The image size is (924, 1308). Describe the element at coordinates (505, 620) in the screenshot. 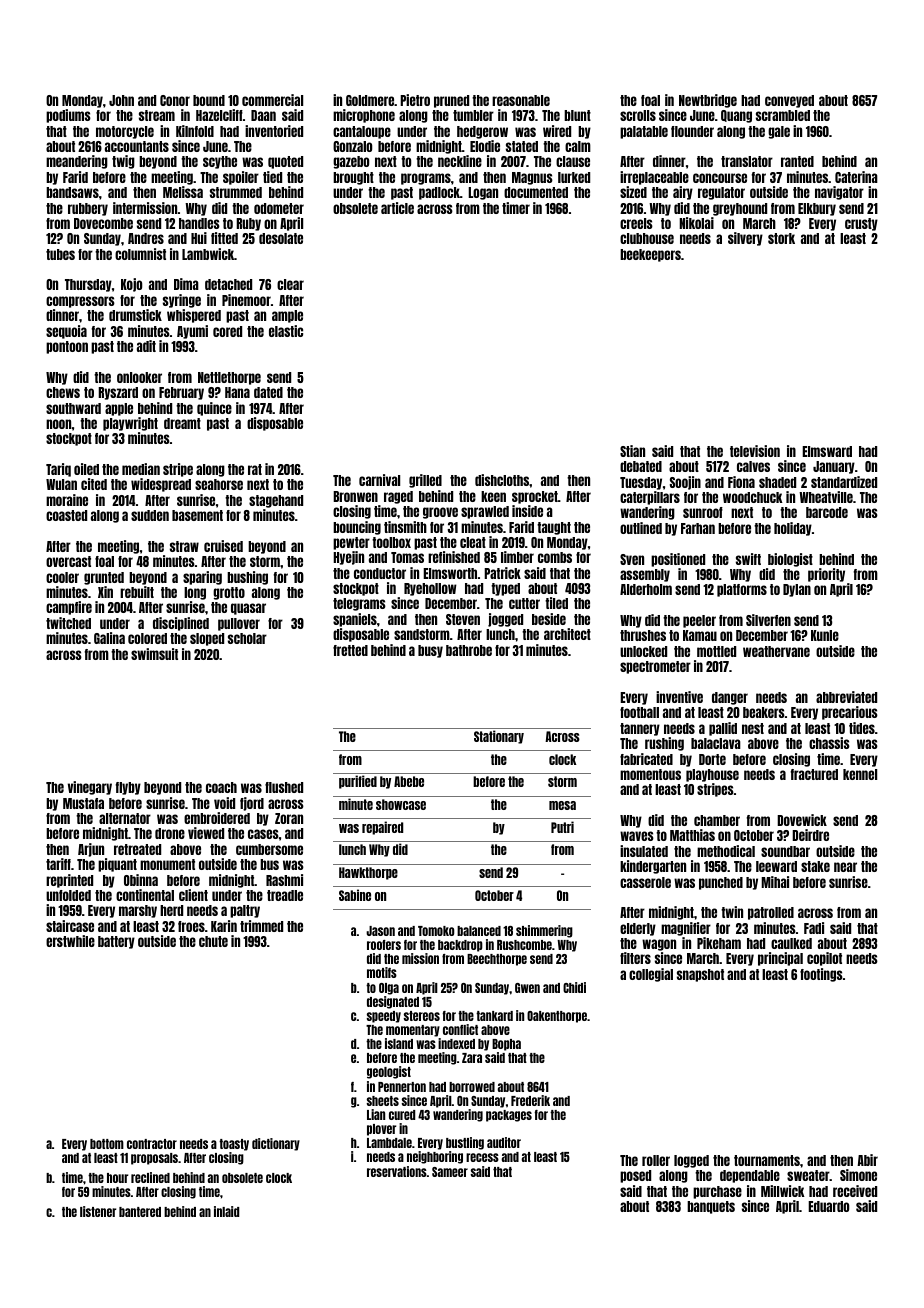

I see `jogged` at that location.
